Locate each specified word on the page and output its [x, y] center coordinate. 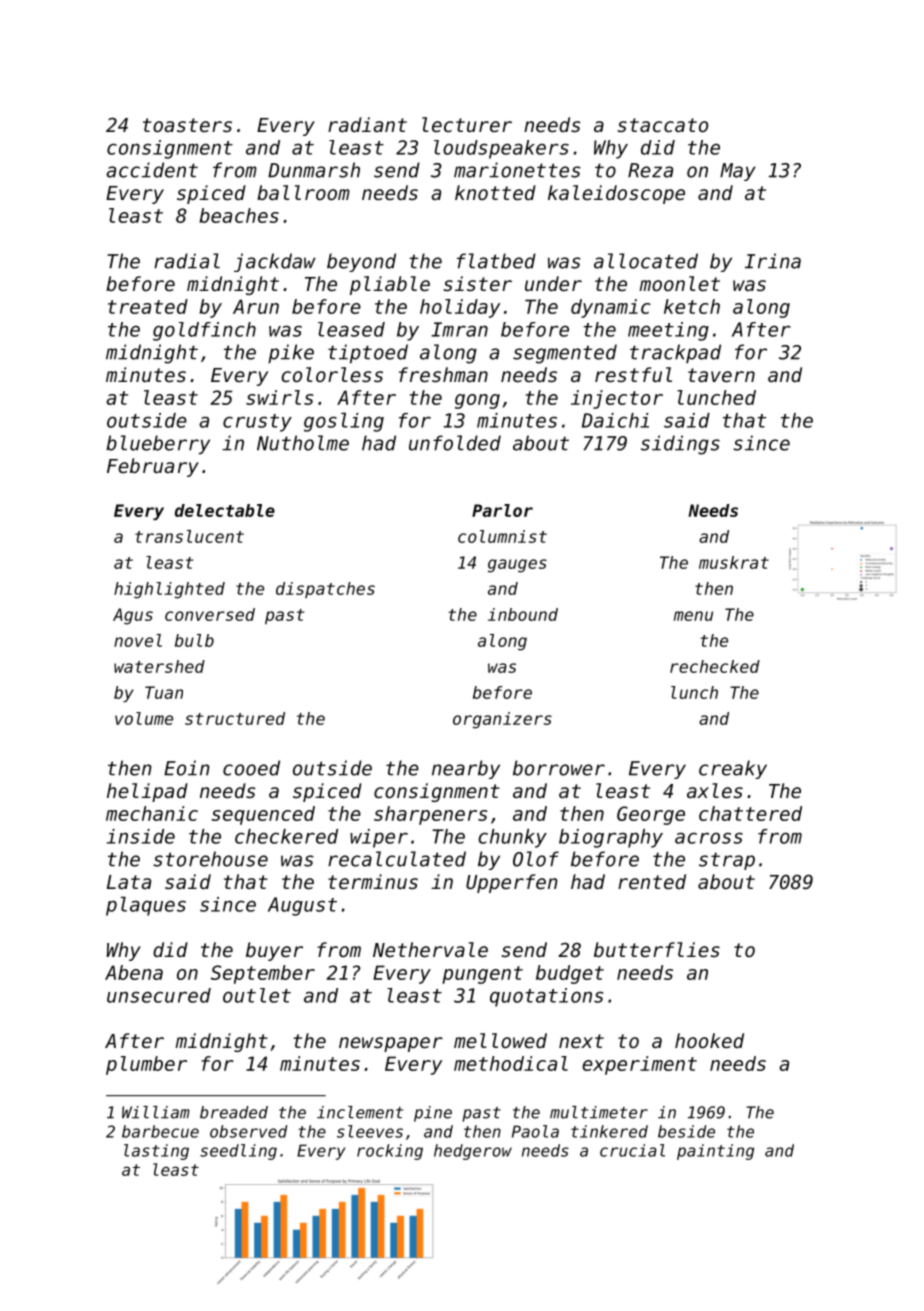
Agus [133, 616]
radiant [367, 124]
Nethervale [430, 949]
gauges [517, 566]
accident [152, 170]
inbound [523, 614]
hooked [709, 1040]
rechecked [715, 666]
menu [693, 616]
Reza [650, 170]
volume [144, 718]
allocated [646, 261]
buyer [274, 951]
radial [187, 261]
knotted [495, 192]
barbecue [160, 1131]
